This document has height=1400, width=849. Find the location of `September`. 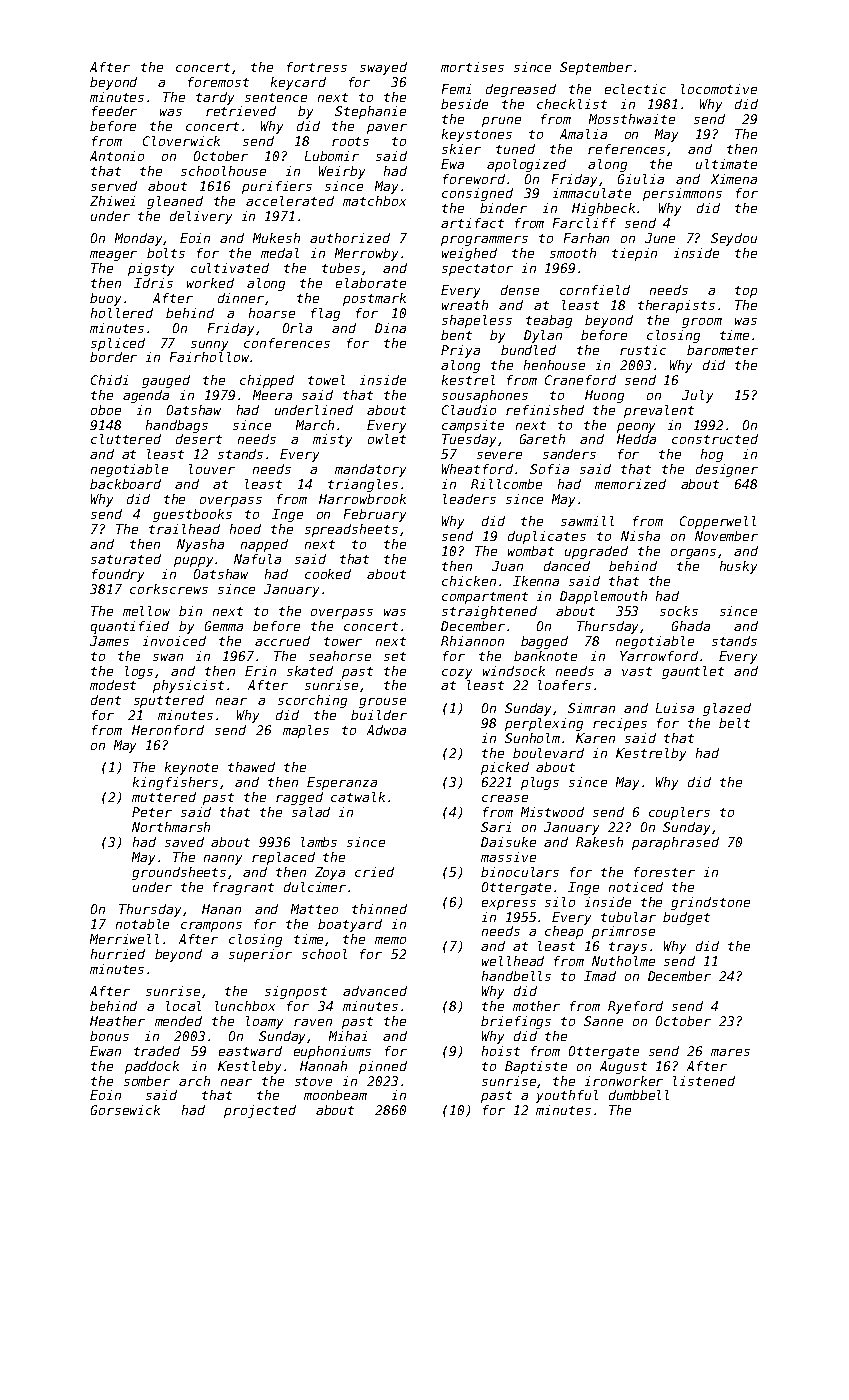

September is located at coordinates (596, 68).
